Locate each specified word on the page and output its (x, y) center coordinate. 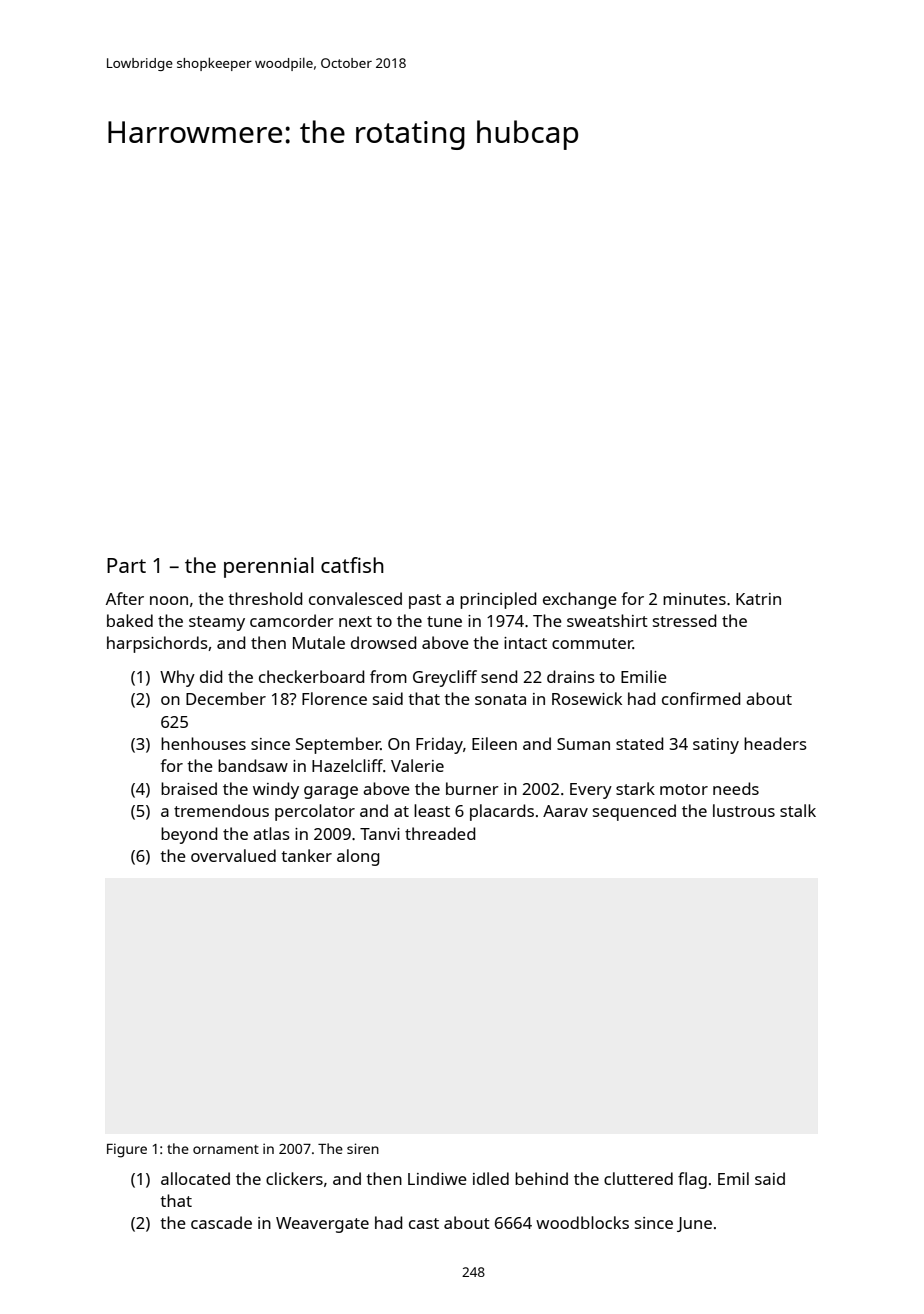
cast (424, 1223)
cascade (221, 1222)
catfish (352, 565)
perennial (269, 567)
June (694, 1224)
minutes (694, 599)
